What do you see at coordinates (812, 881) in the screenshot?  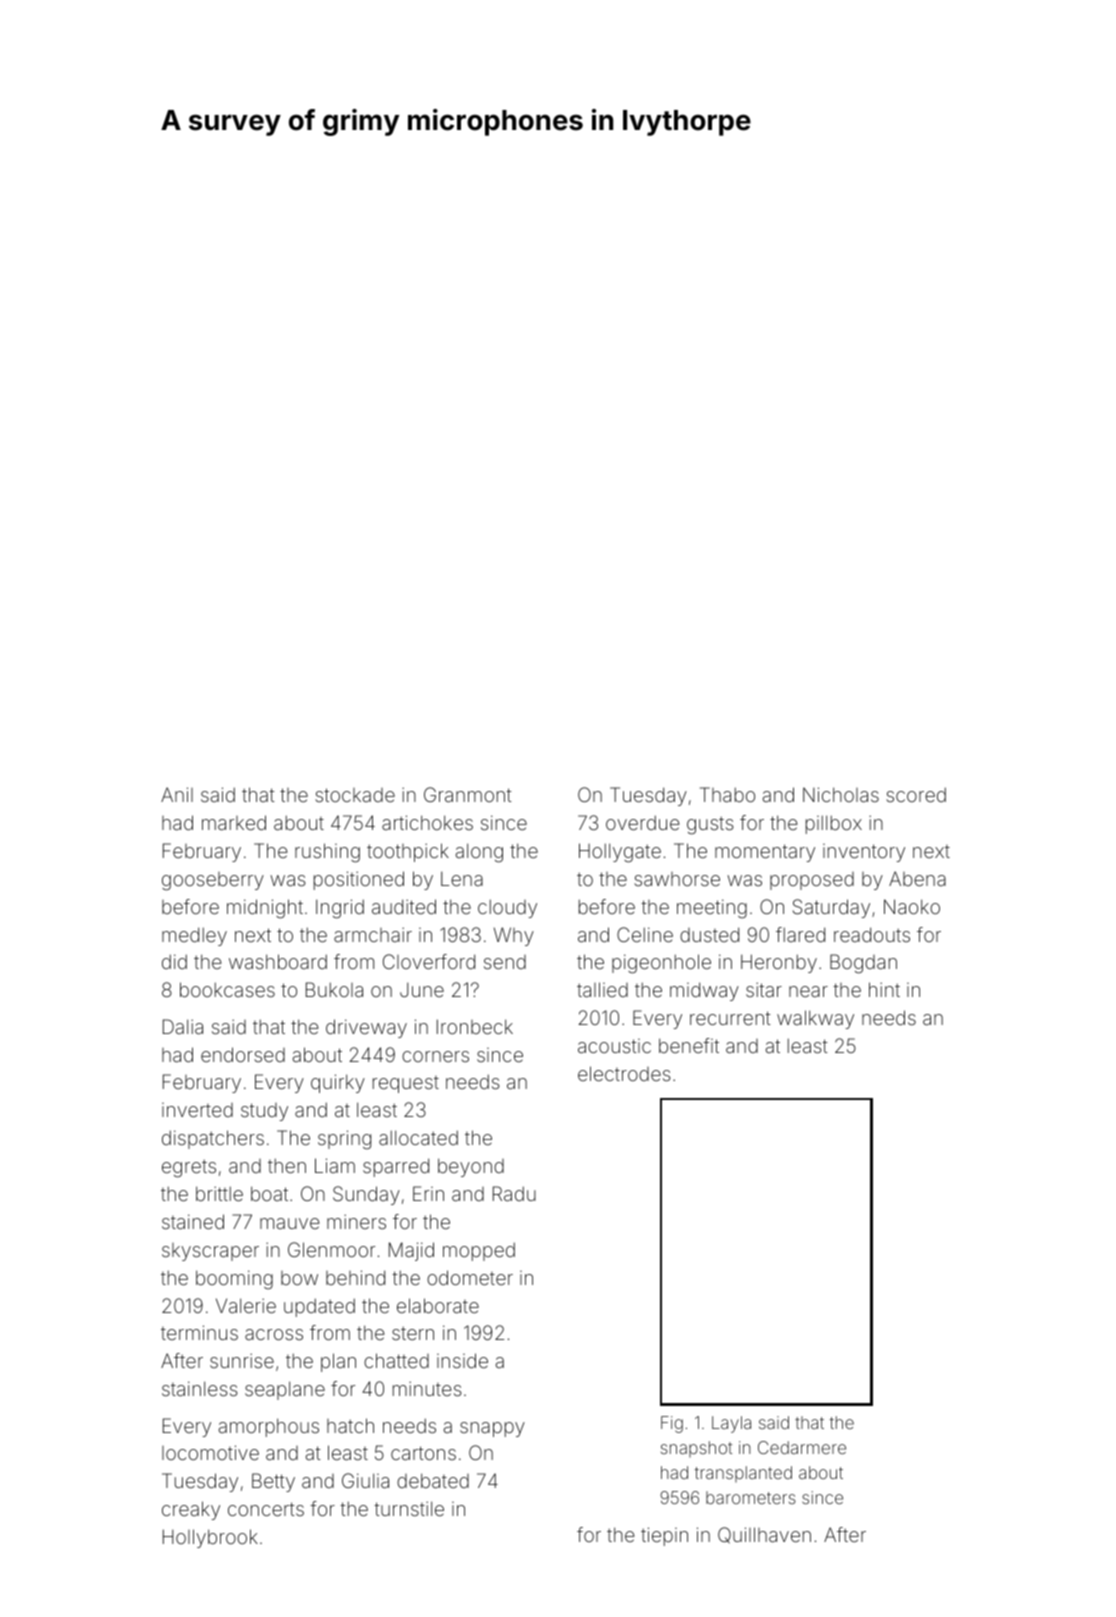 I see `proposed` at bounding box center [812, 881].
